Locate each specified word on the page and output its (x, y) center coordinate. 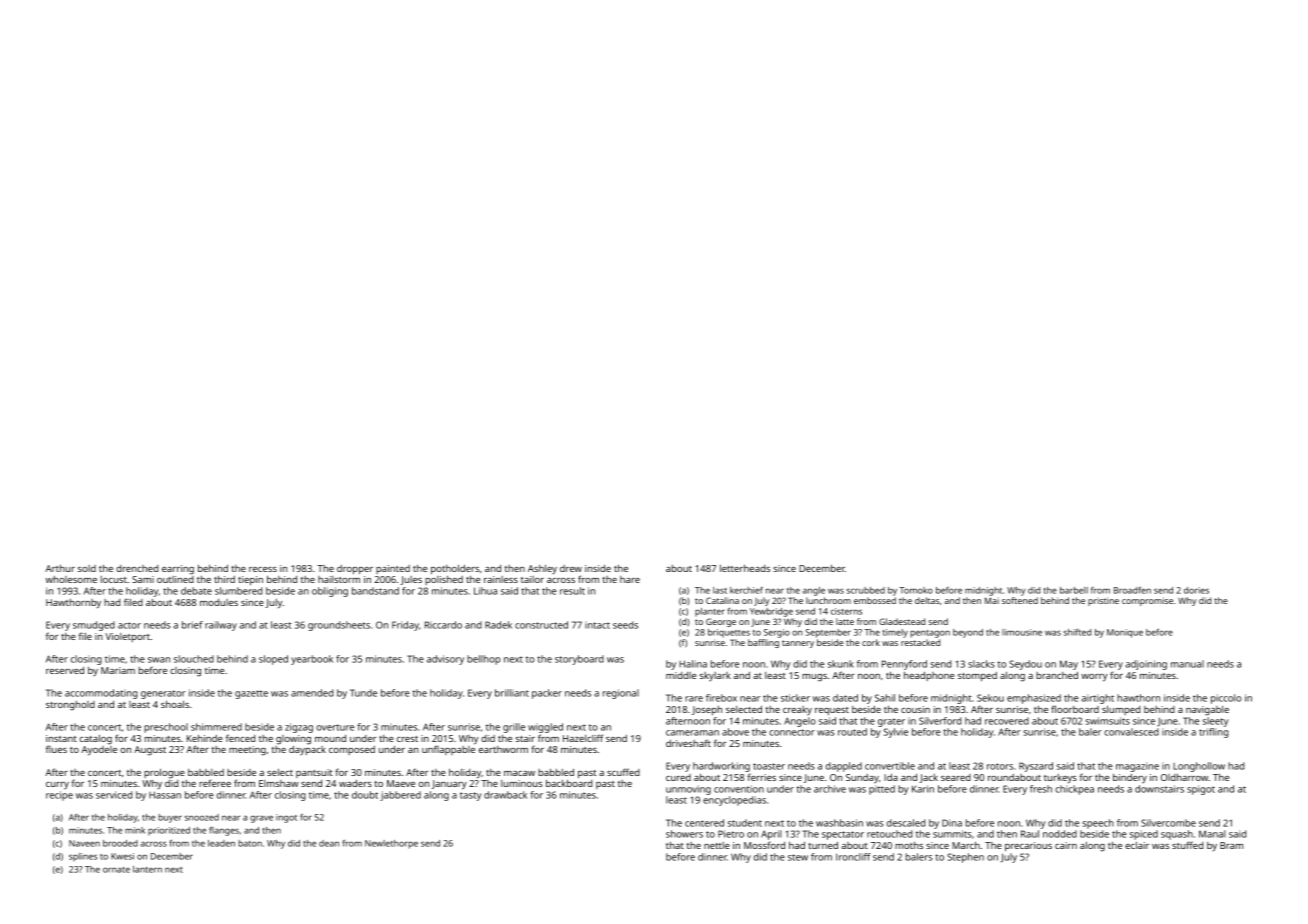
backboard (569, 783)
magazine (1137, 767)
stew (798, 857)
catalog (96, 740)
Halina (693, 664)
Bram (1231, 845)
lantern (147, 869)
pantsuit (314, 773)
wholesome (71, 579)
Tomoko (916, 590)
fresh (1041, 789)
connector (792, 732)
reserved (65, 670)
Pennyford (904, 665)
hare (630, 579)
